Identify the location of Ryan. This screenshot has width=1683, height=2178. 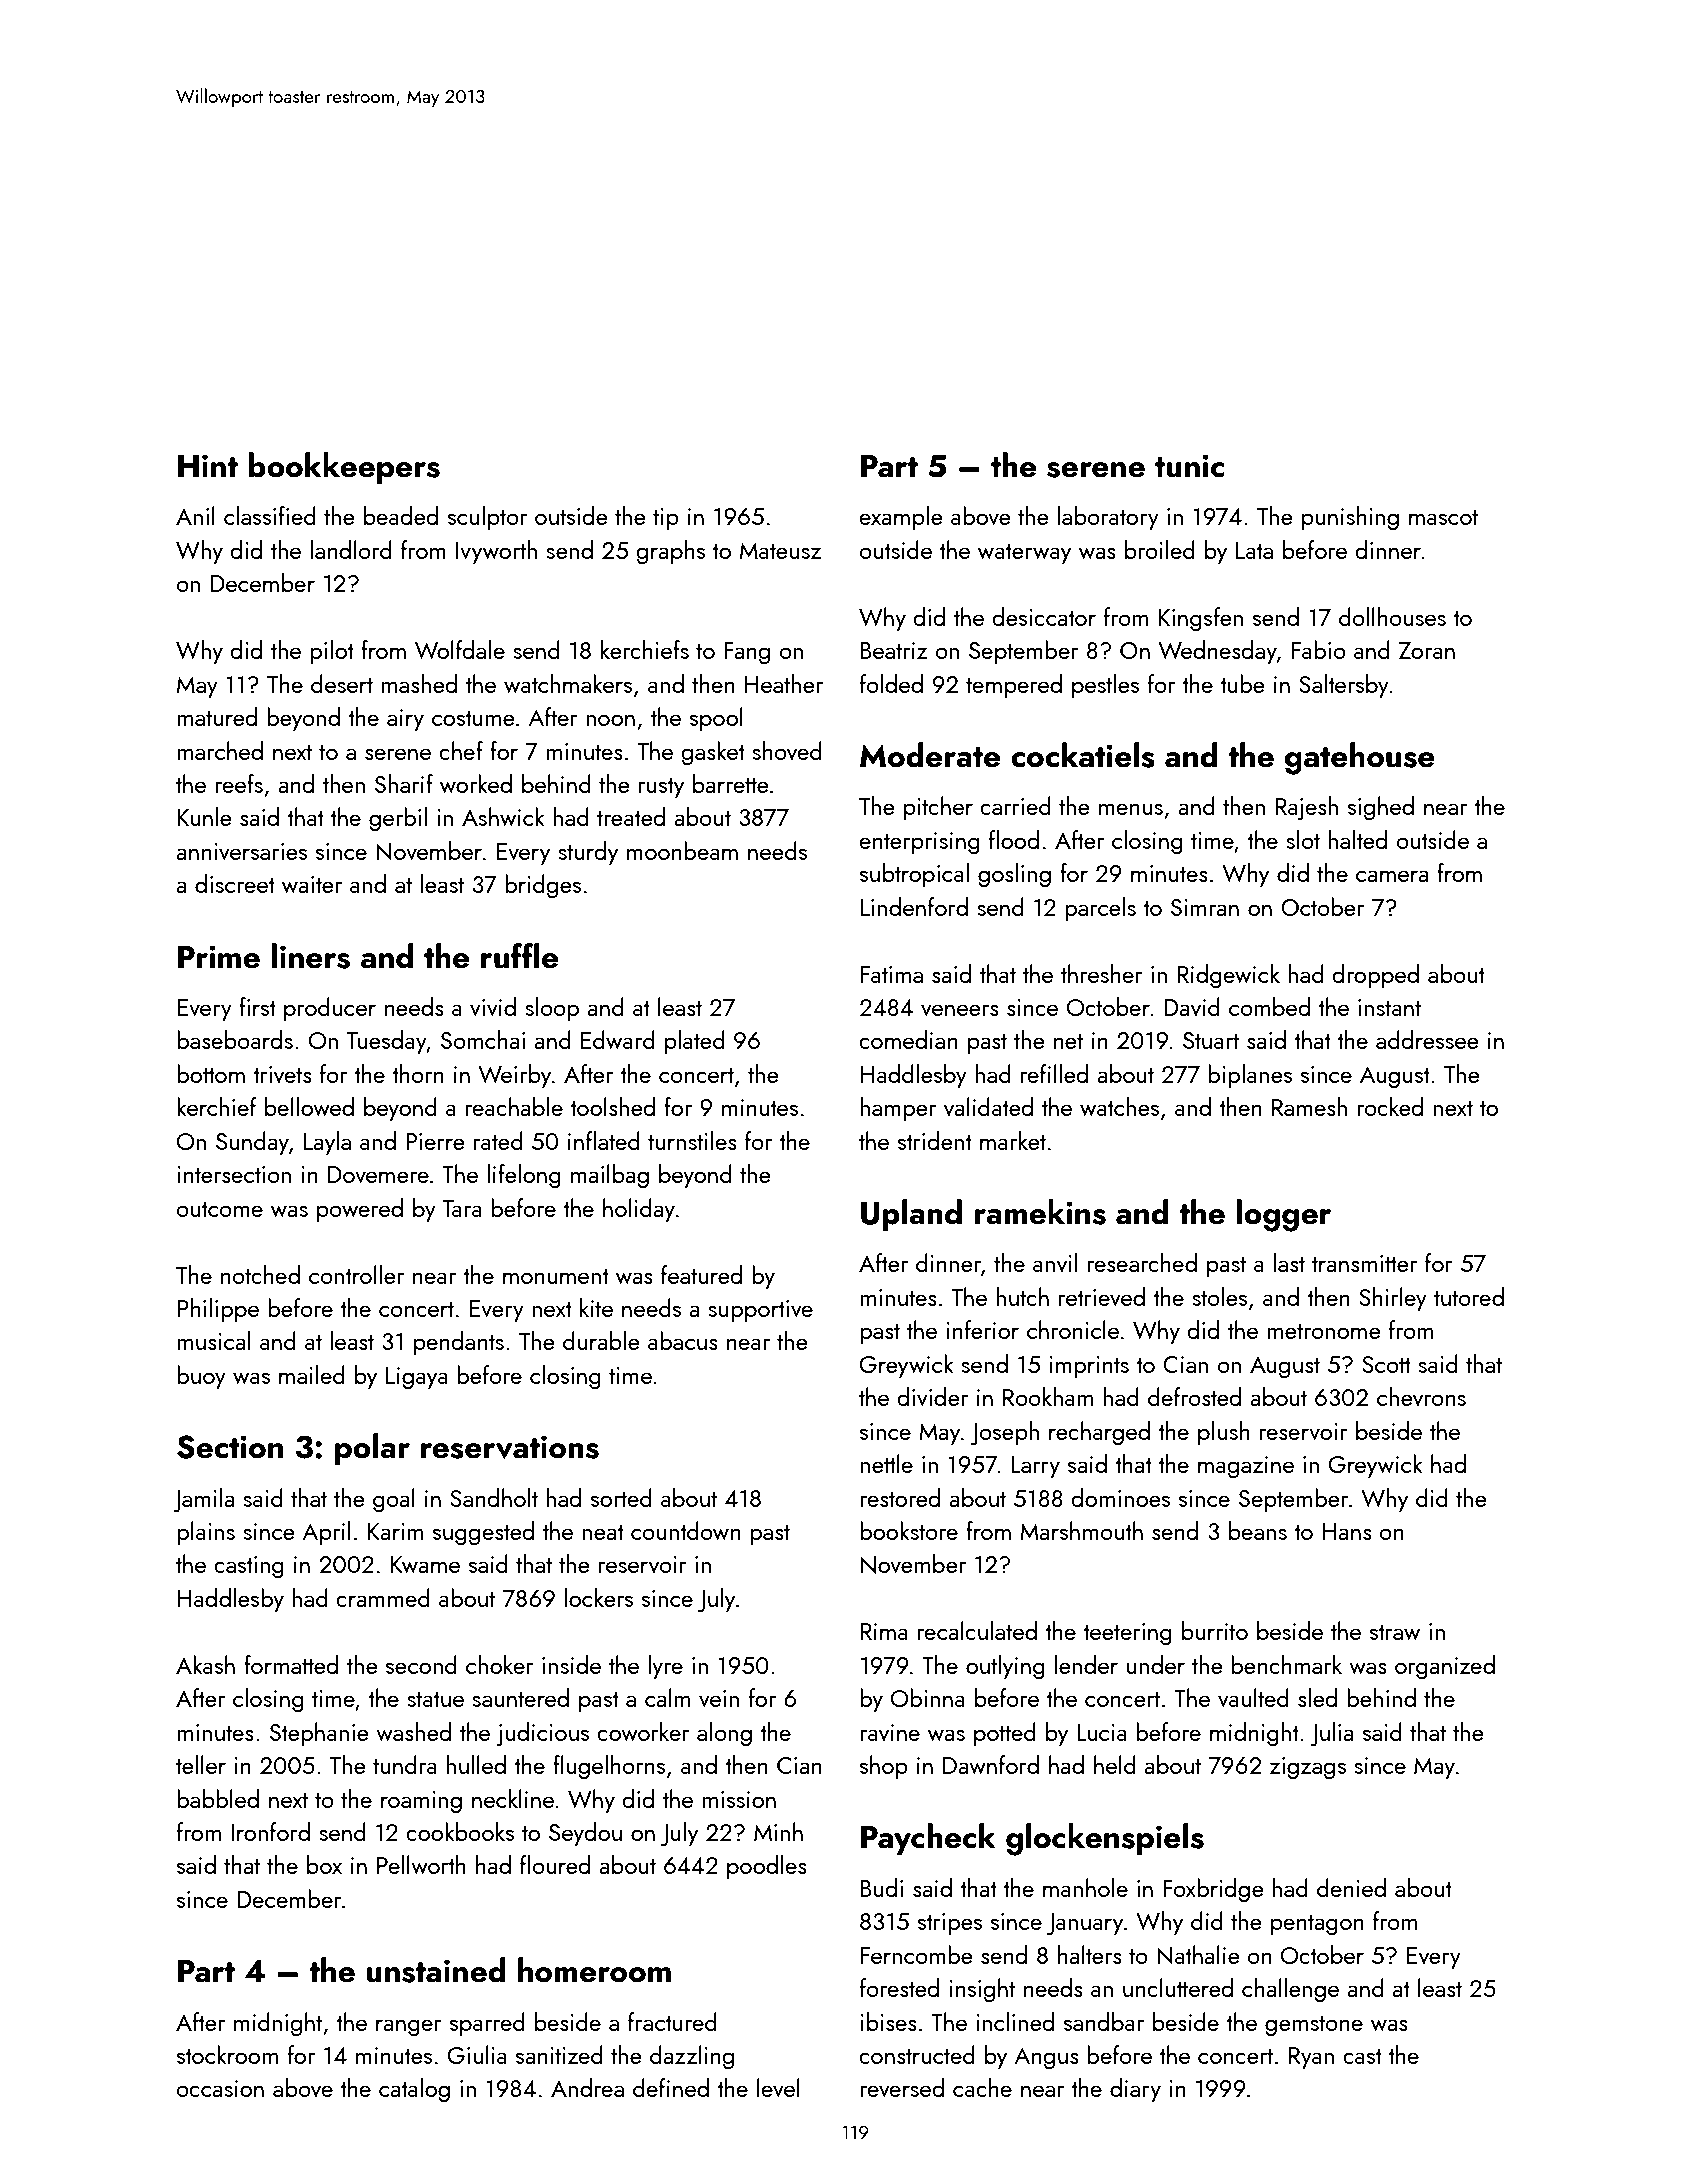
(1311, 2058).
